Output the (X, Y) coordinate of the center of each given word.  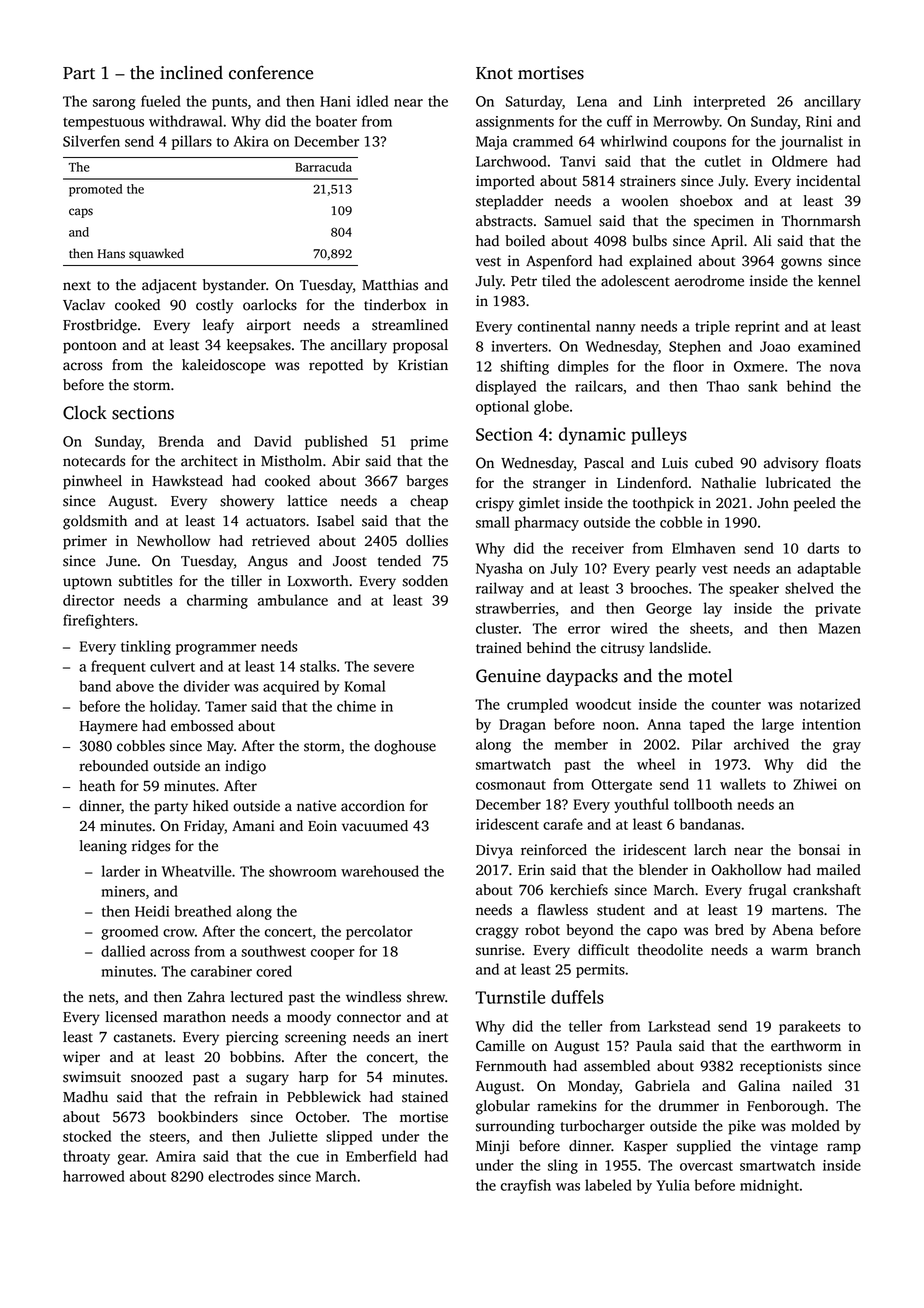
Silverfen (91, 141)
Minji (493, 1147)
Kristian (423, 365)
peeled (815, 504)
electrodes (241, 1176)
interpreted (729, 102)
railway (500, 589)
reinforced (554, 850)
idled (372, 101)
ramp (844, 1149)
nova (845, 368)
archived (761, 744)
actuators (275, 522)
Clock (85, 413)
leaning (103, 847)
